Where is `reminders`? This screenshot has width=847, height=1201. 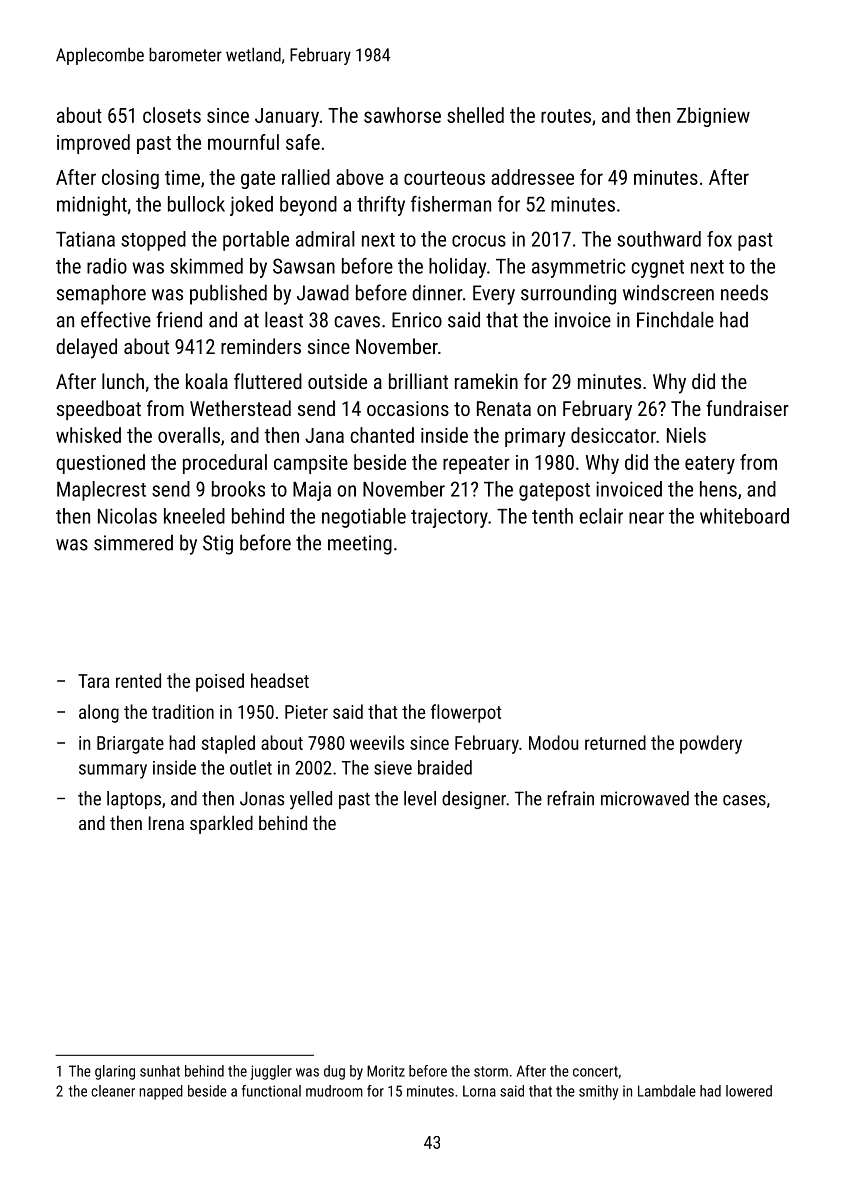
reminders is located at coordinates (261, 346).
